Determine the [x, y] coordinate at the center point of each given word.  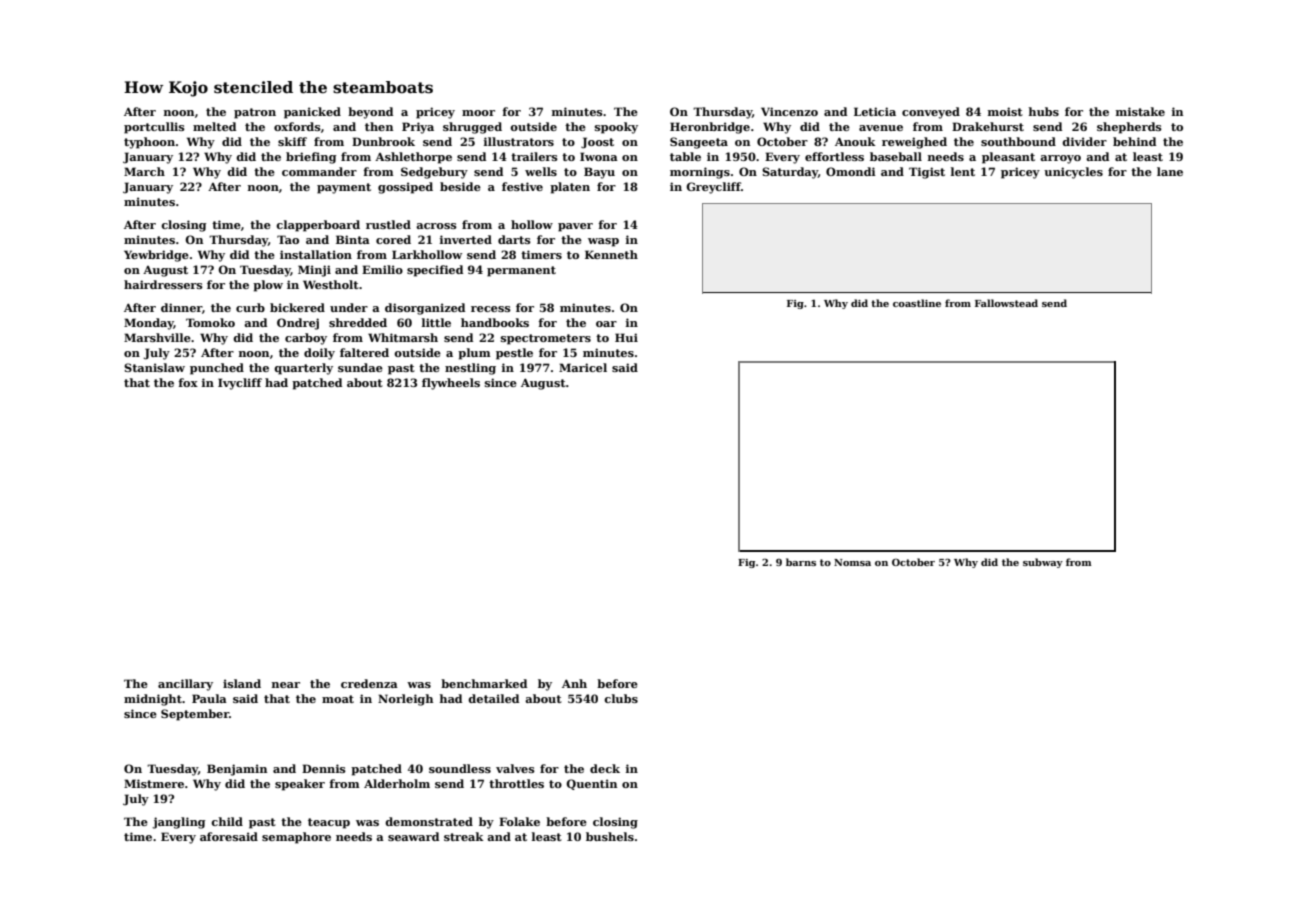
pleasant [1008, 158]
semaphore [296, 838]
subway [1043, 563]
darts [514, 239]
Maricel [583, 367]
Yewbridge [156, 256]
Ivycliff [240, 384]
